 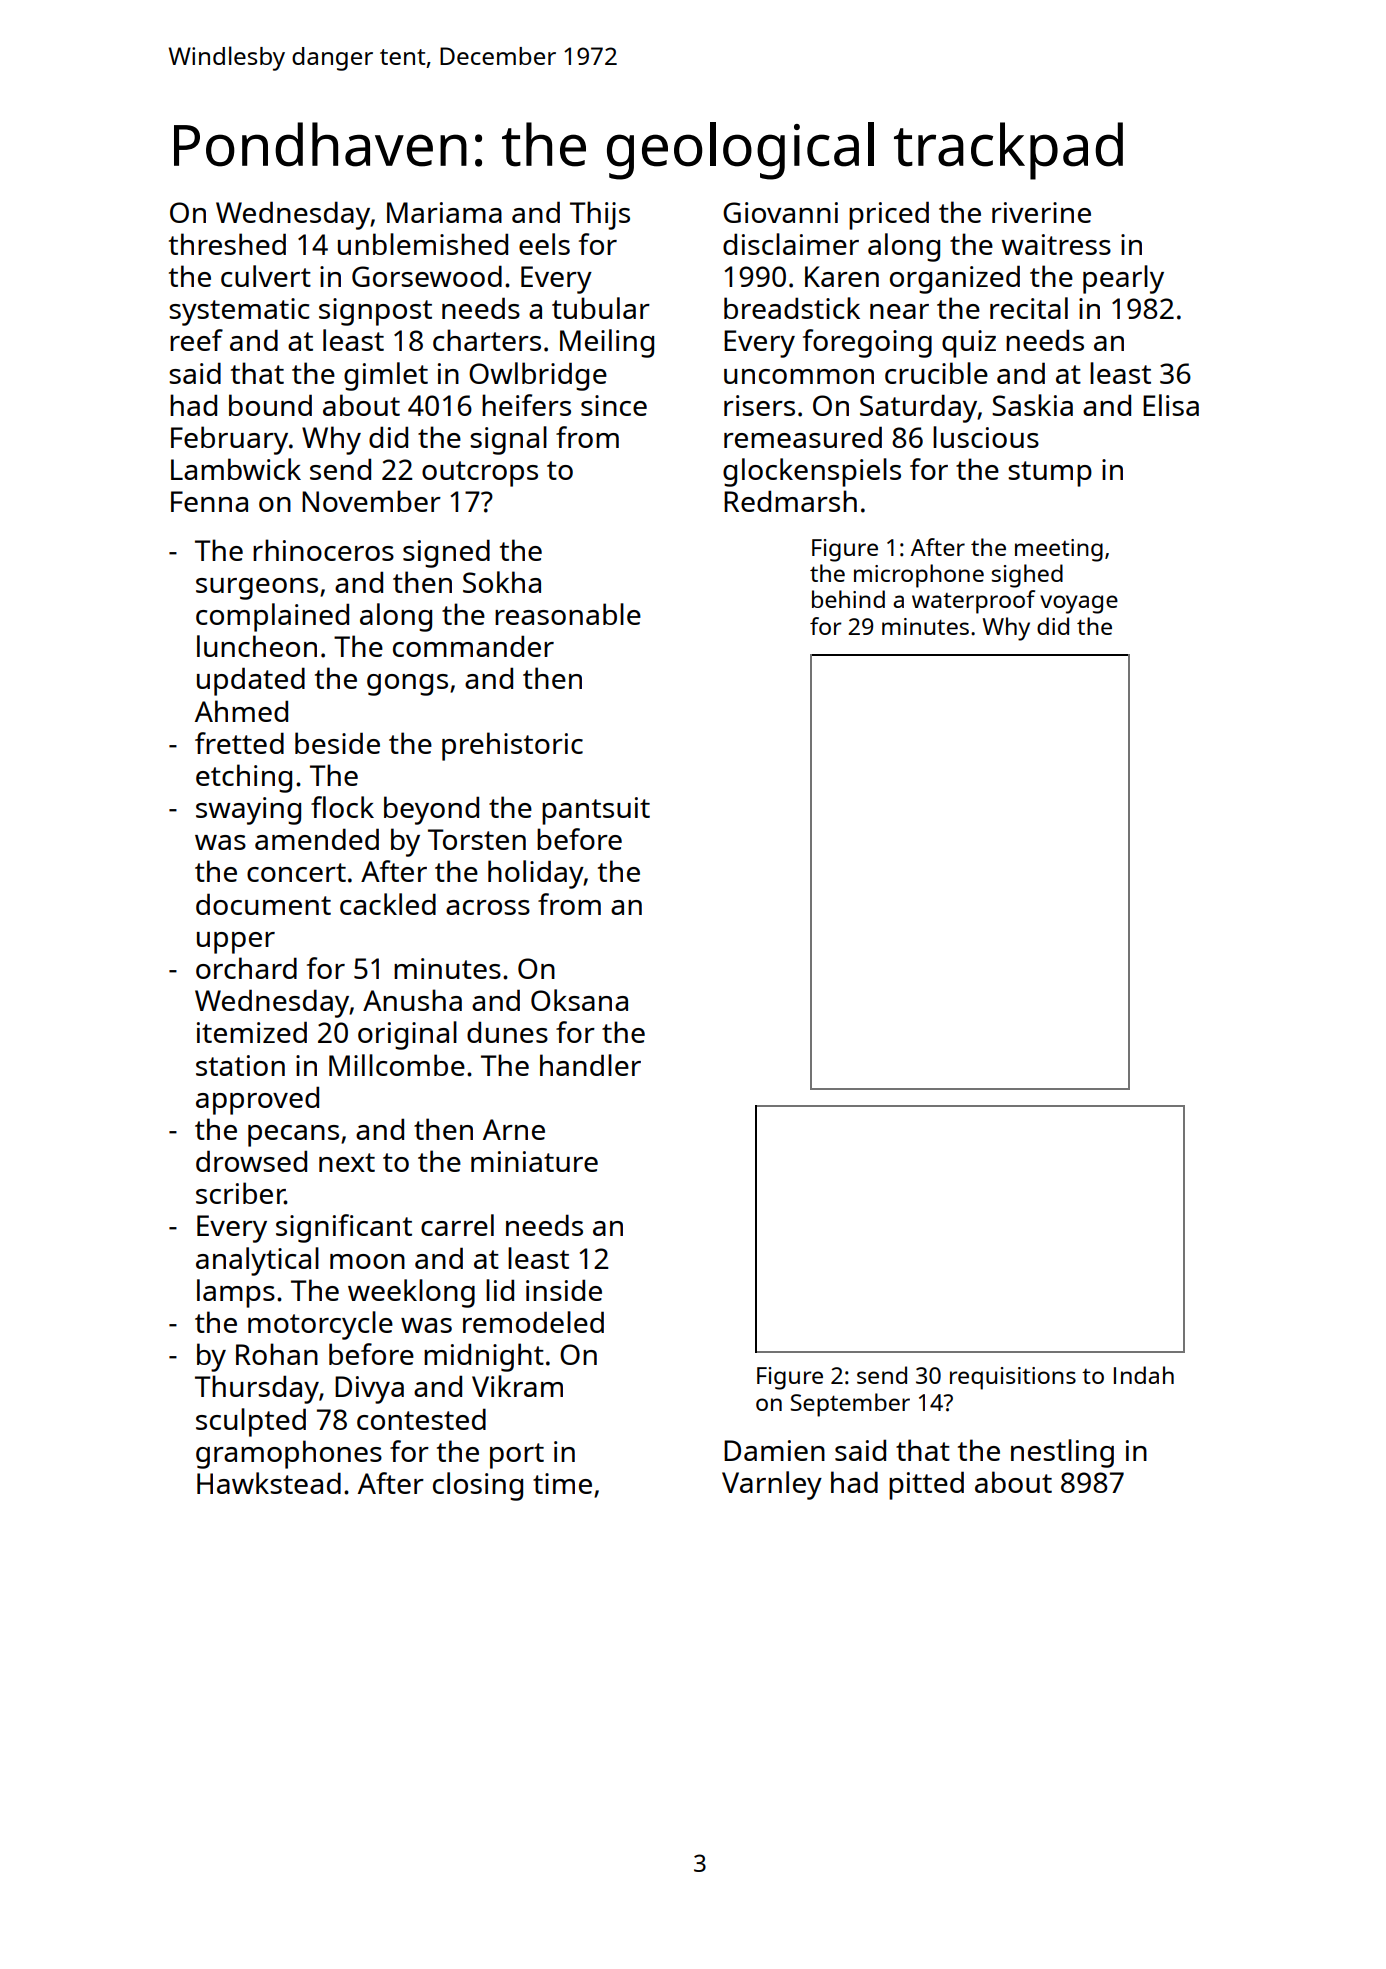 I want to click on riverine, so click(x=1041, y=212).
